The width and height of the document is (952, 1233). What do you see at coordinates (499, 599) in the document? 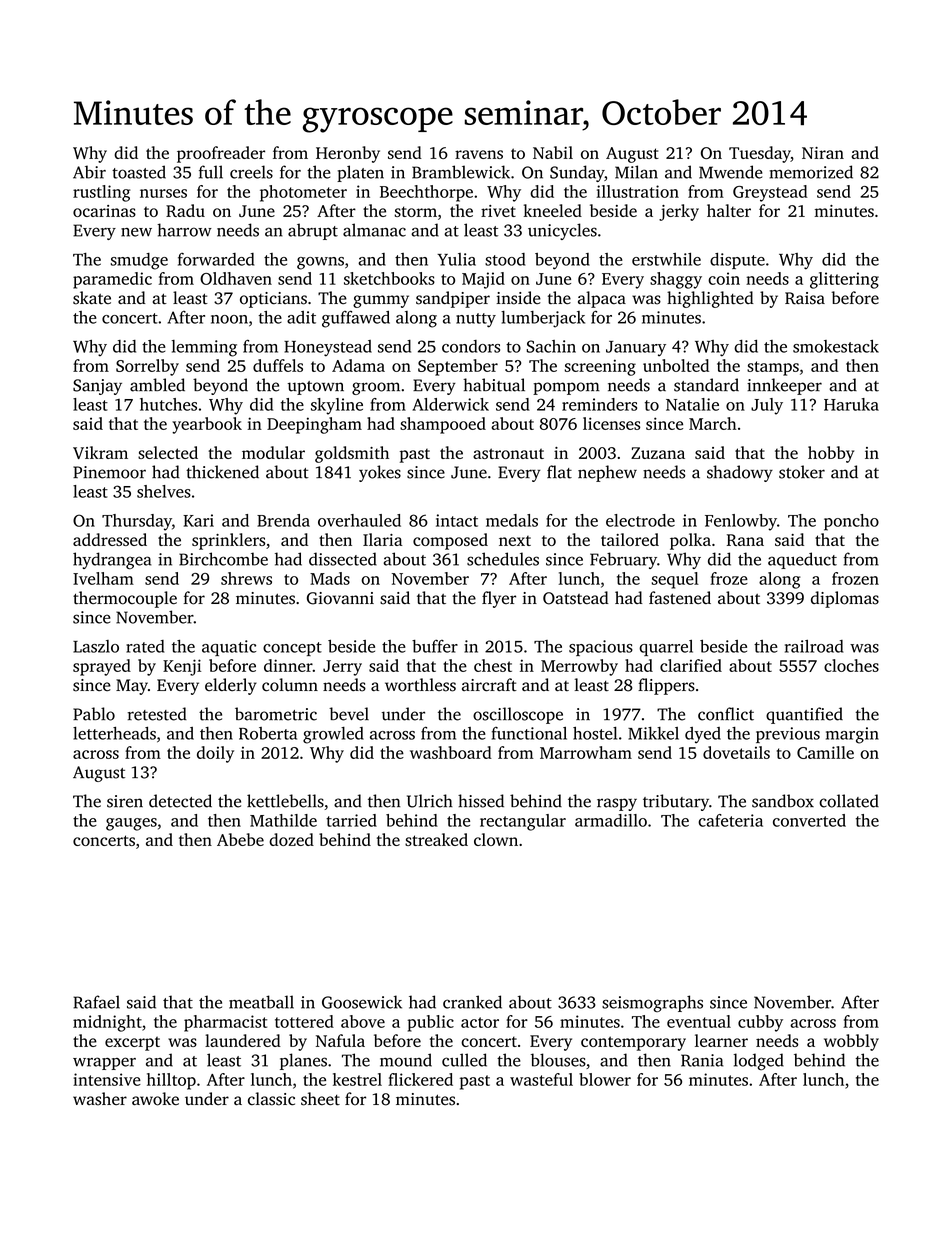
I see `flyer` at bounding box center [499, 599].
